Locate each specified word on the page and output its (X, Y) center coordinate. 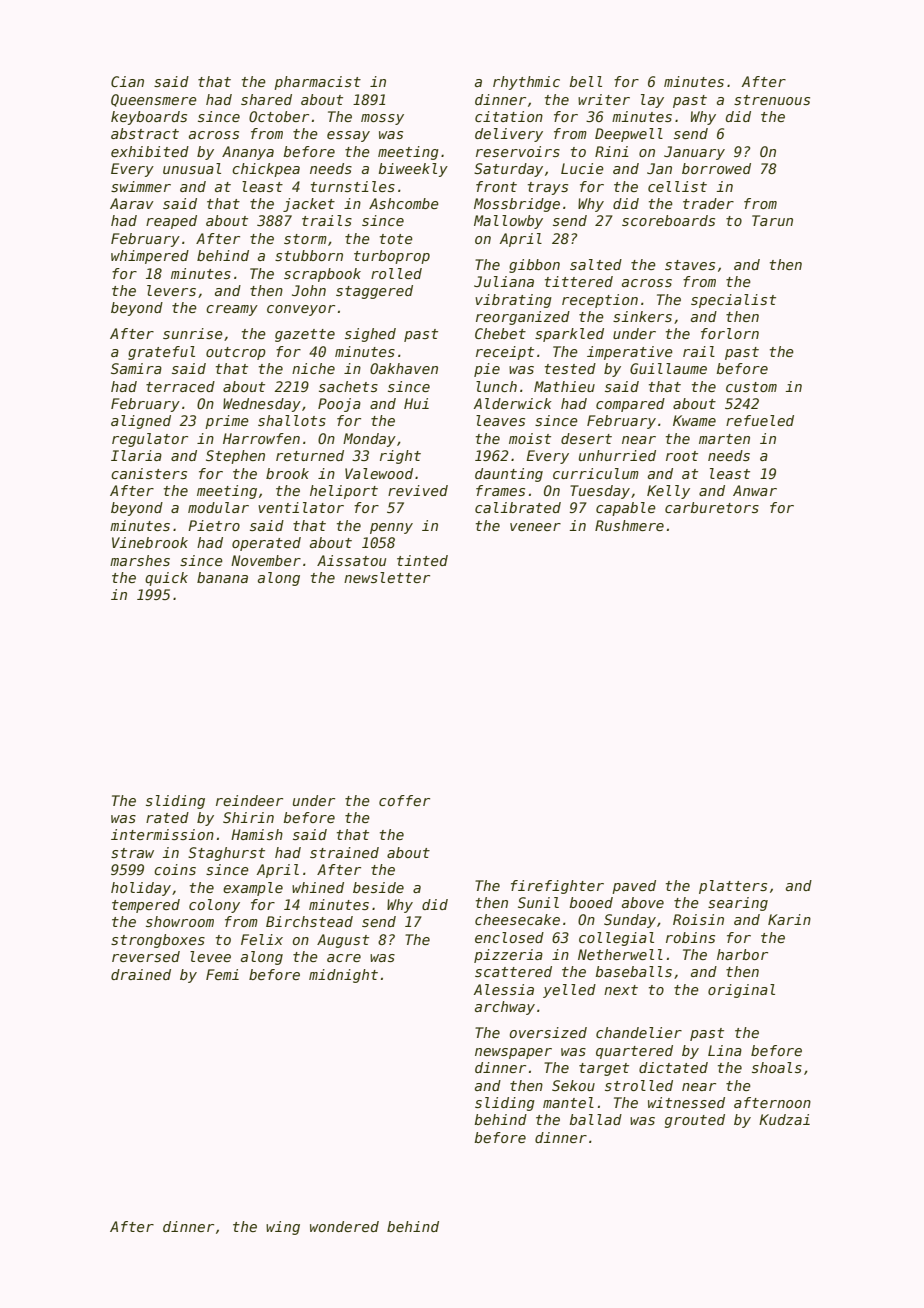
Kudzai (784, 1119)
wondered (344, 1226)
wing (283, 1228)
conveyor (301, 310)
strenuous (772, 100)
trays (548, 188)
